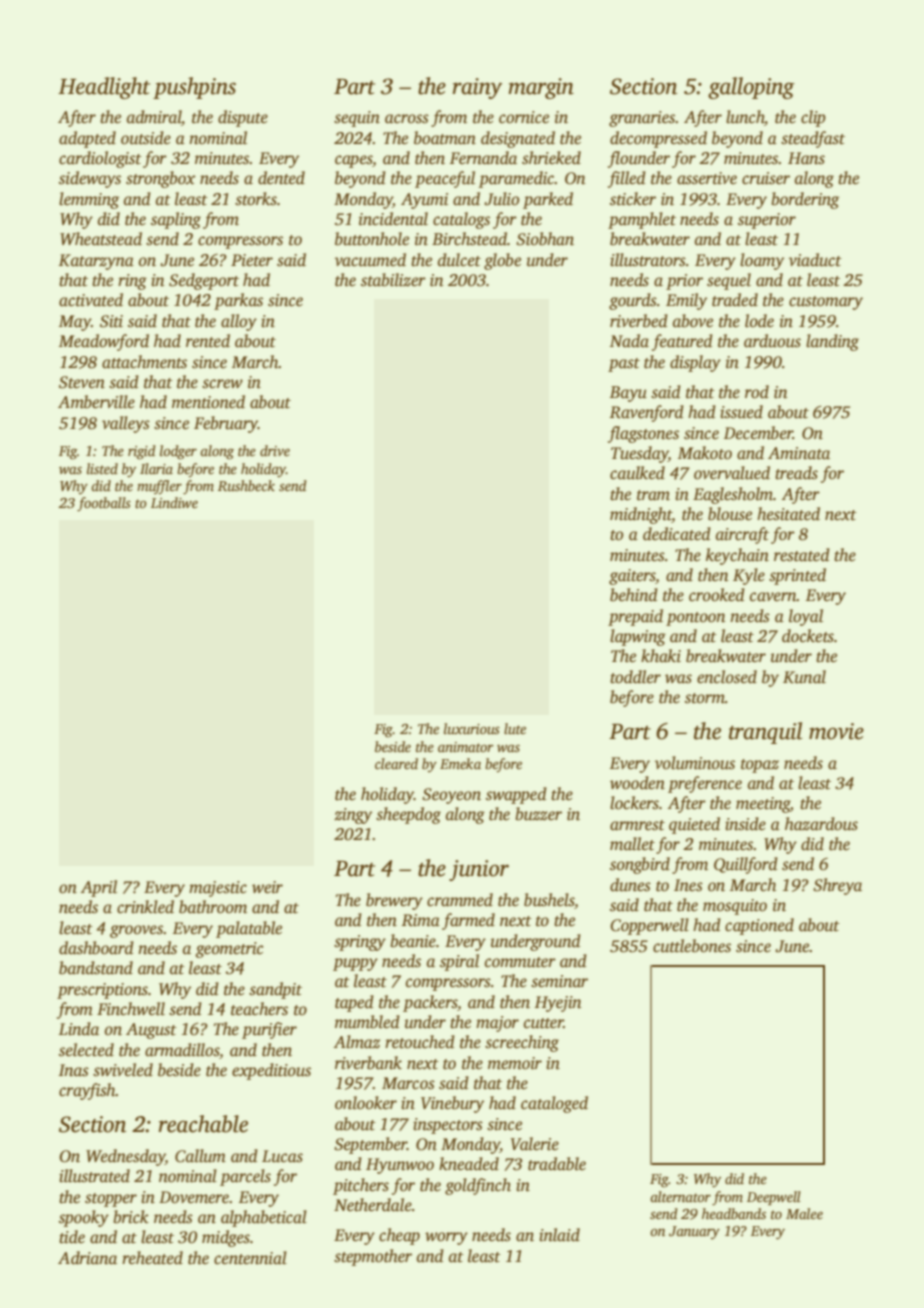 This screenshot has width=924, height=1308. I want to click on crooked, so click(717, 595).
